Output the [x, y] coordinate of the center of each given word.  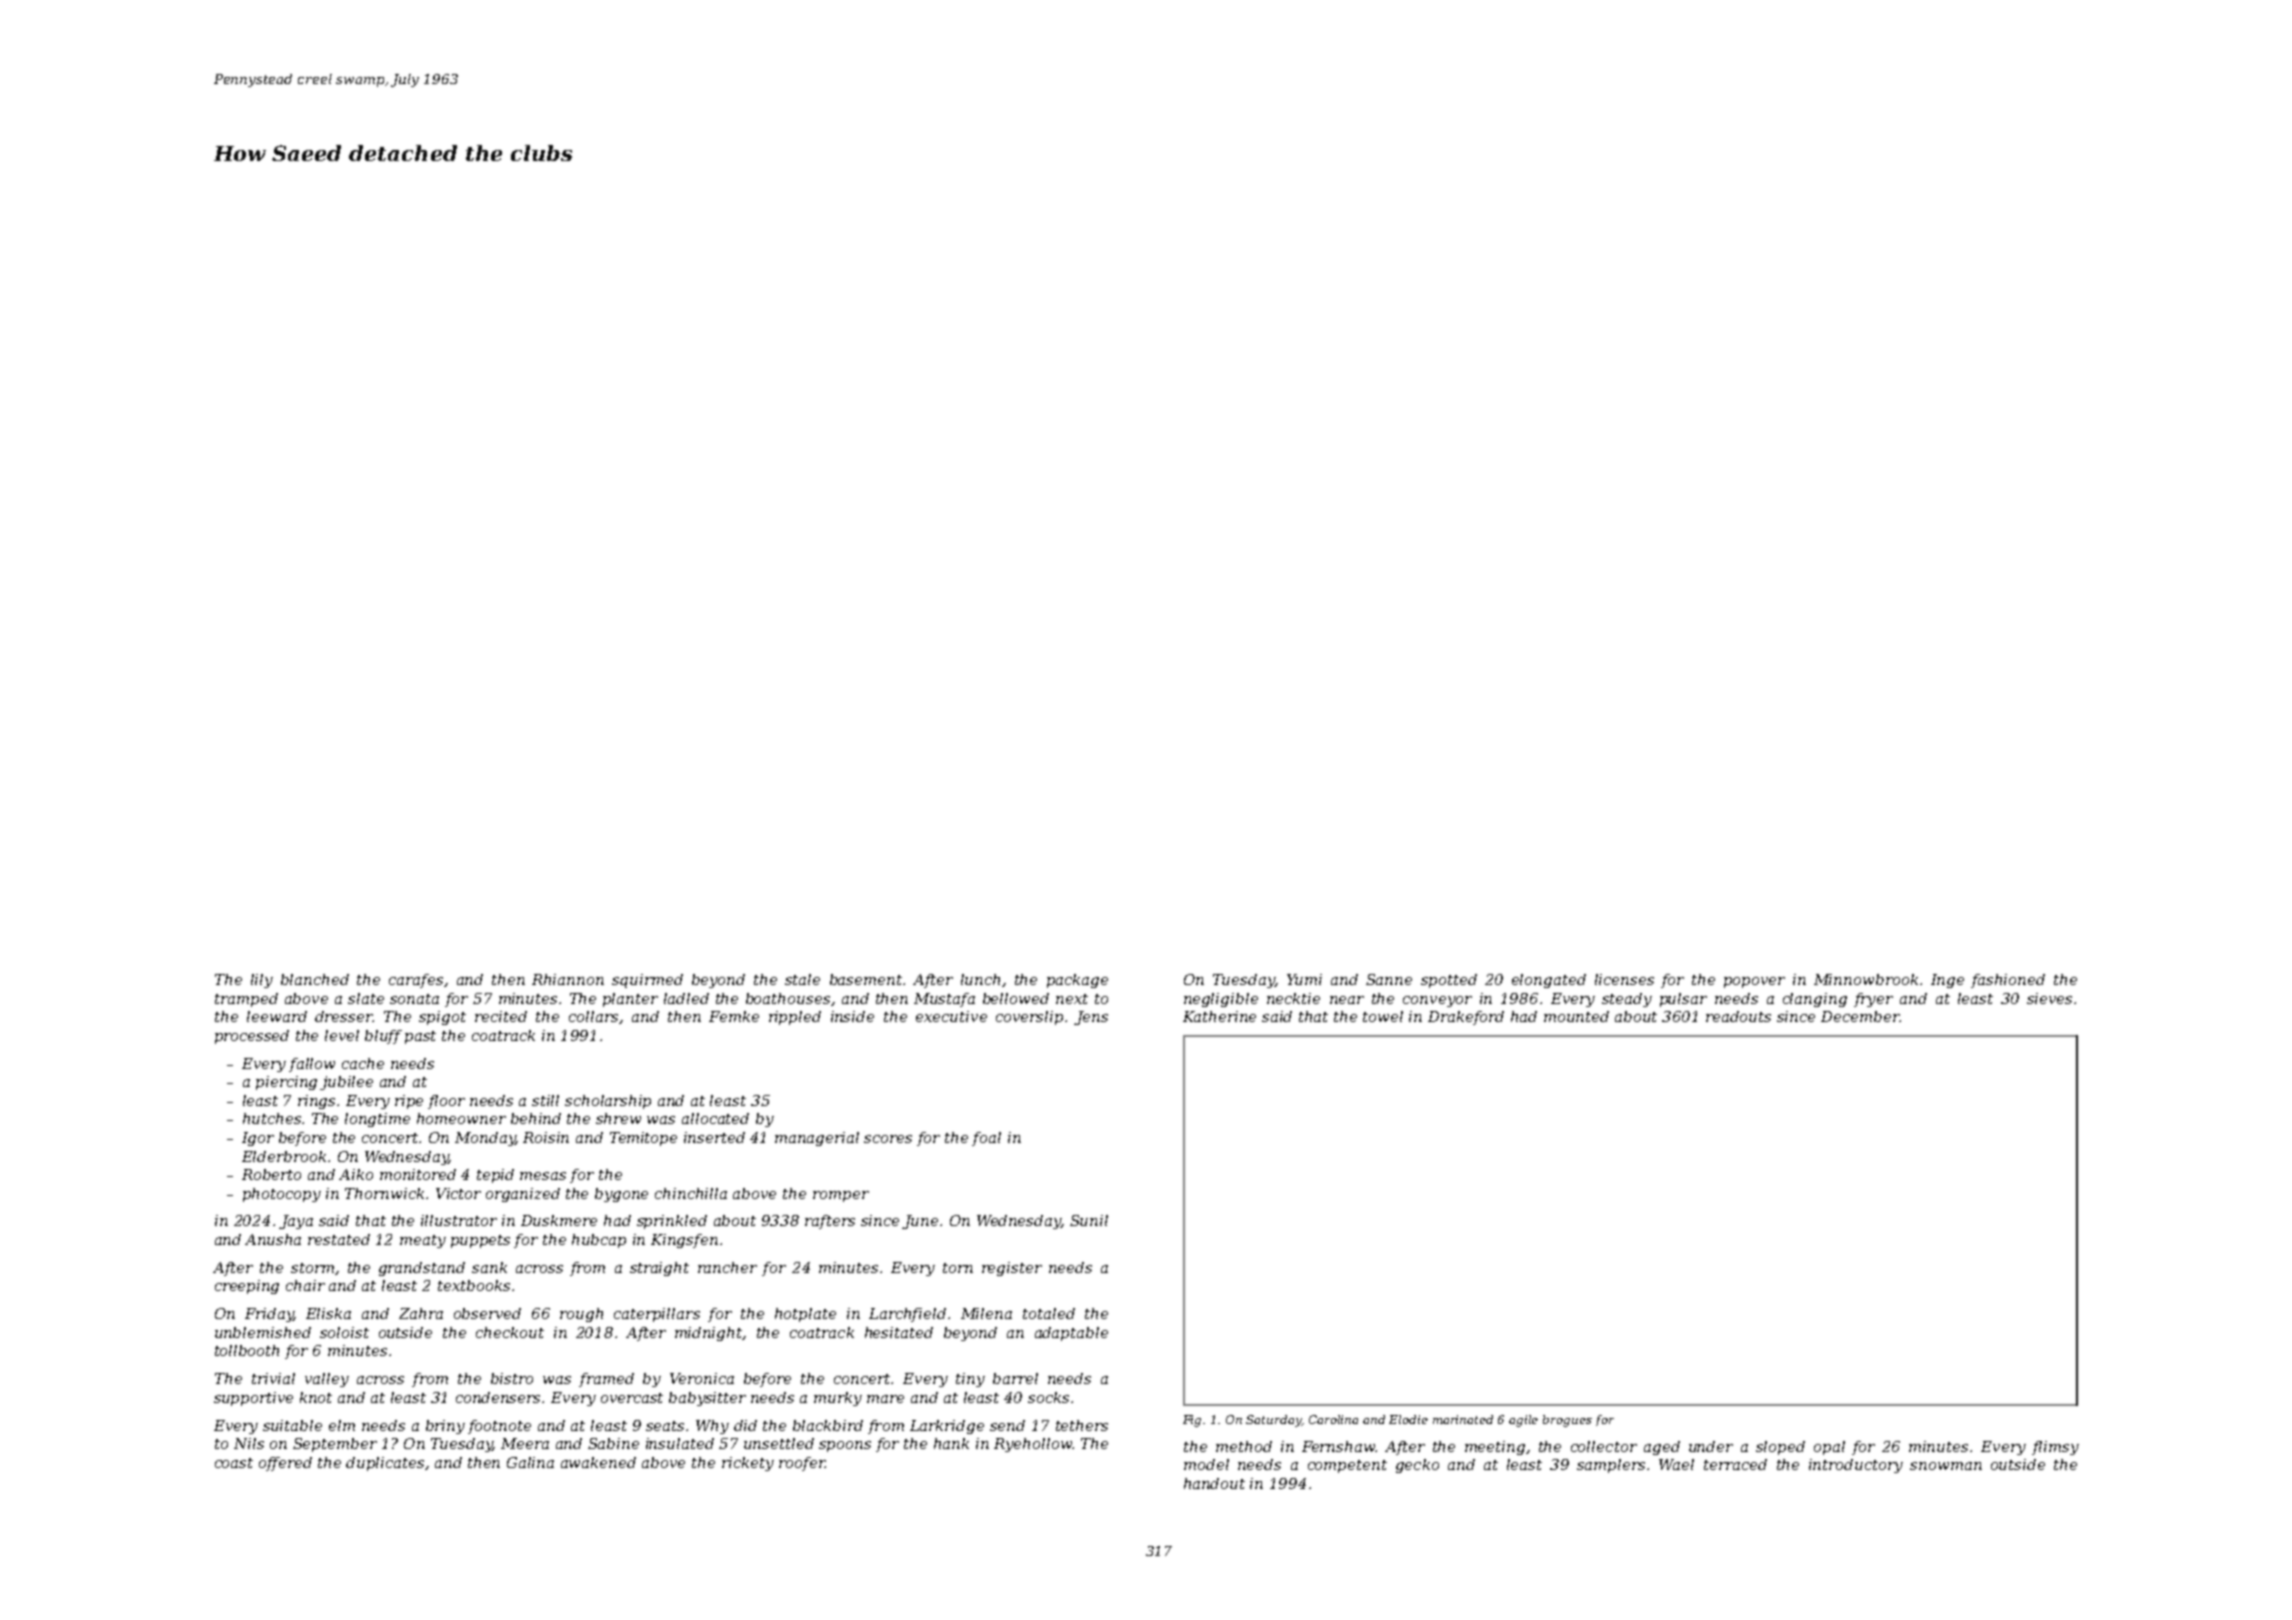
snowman [1946, 1466]
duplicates [385, 1464]
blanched [315, 979]
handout [1214, 1483]
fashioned [2008, 981]
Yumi [1304, 979]
